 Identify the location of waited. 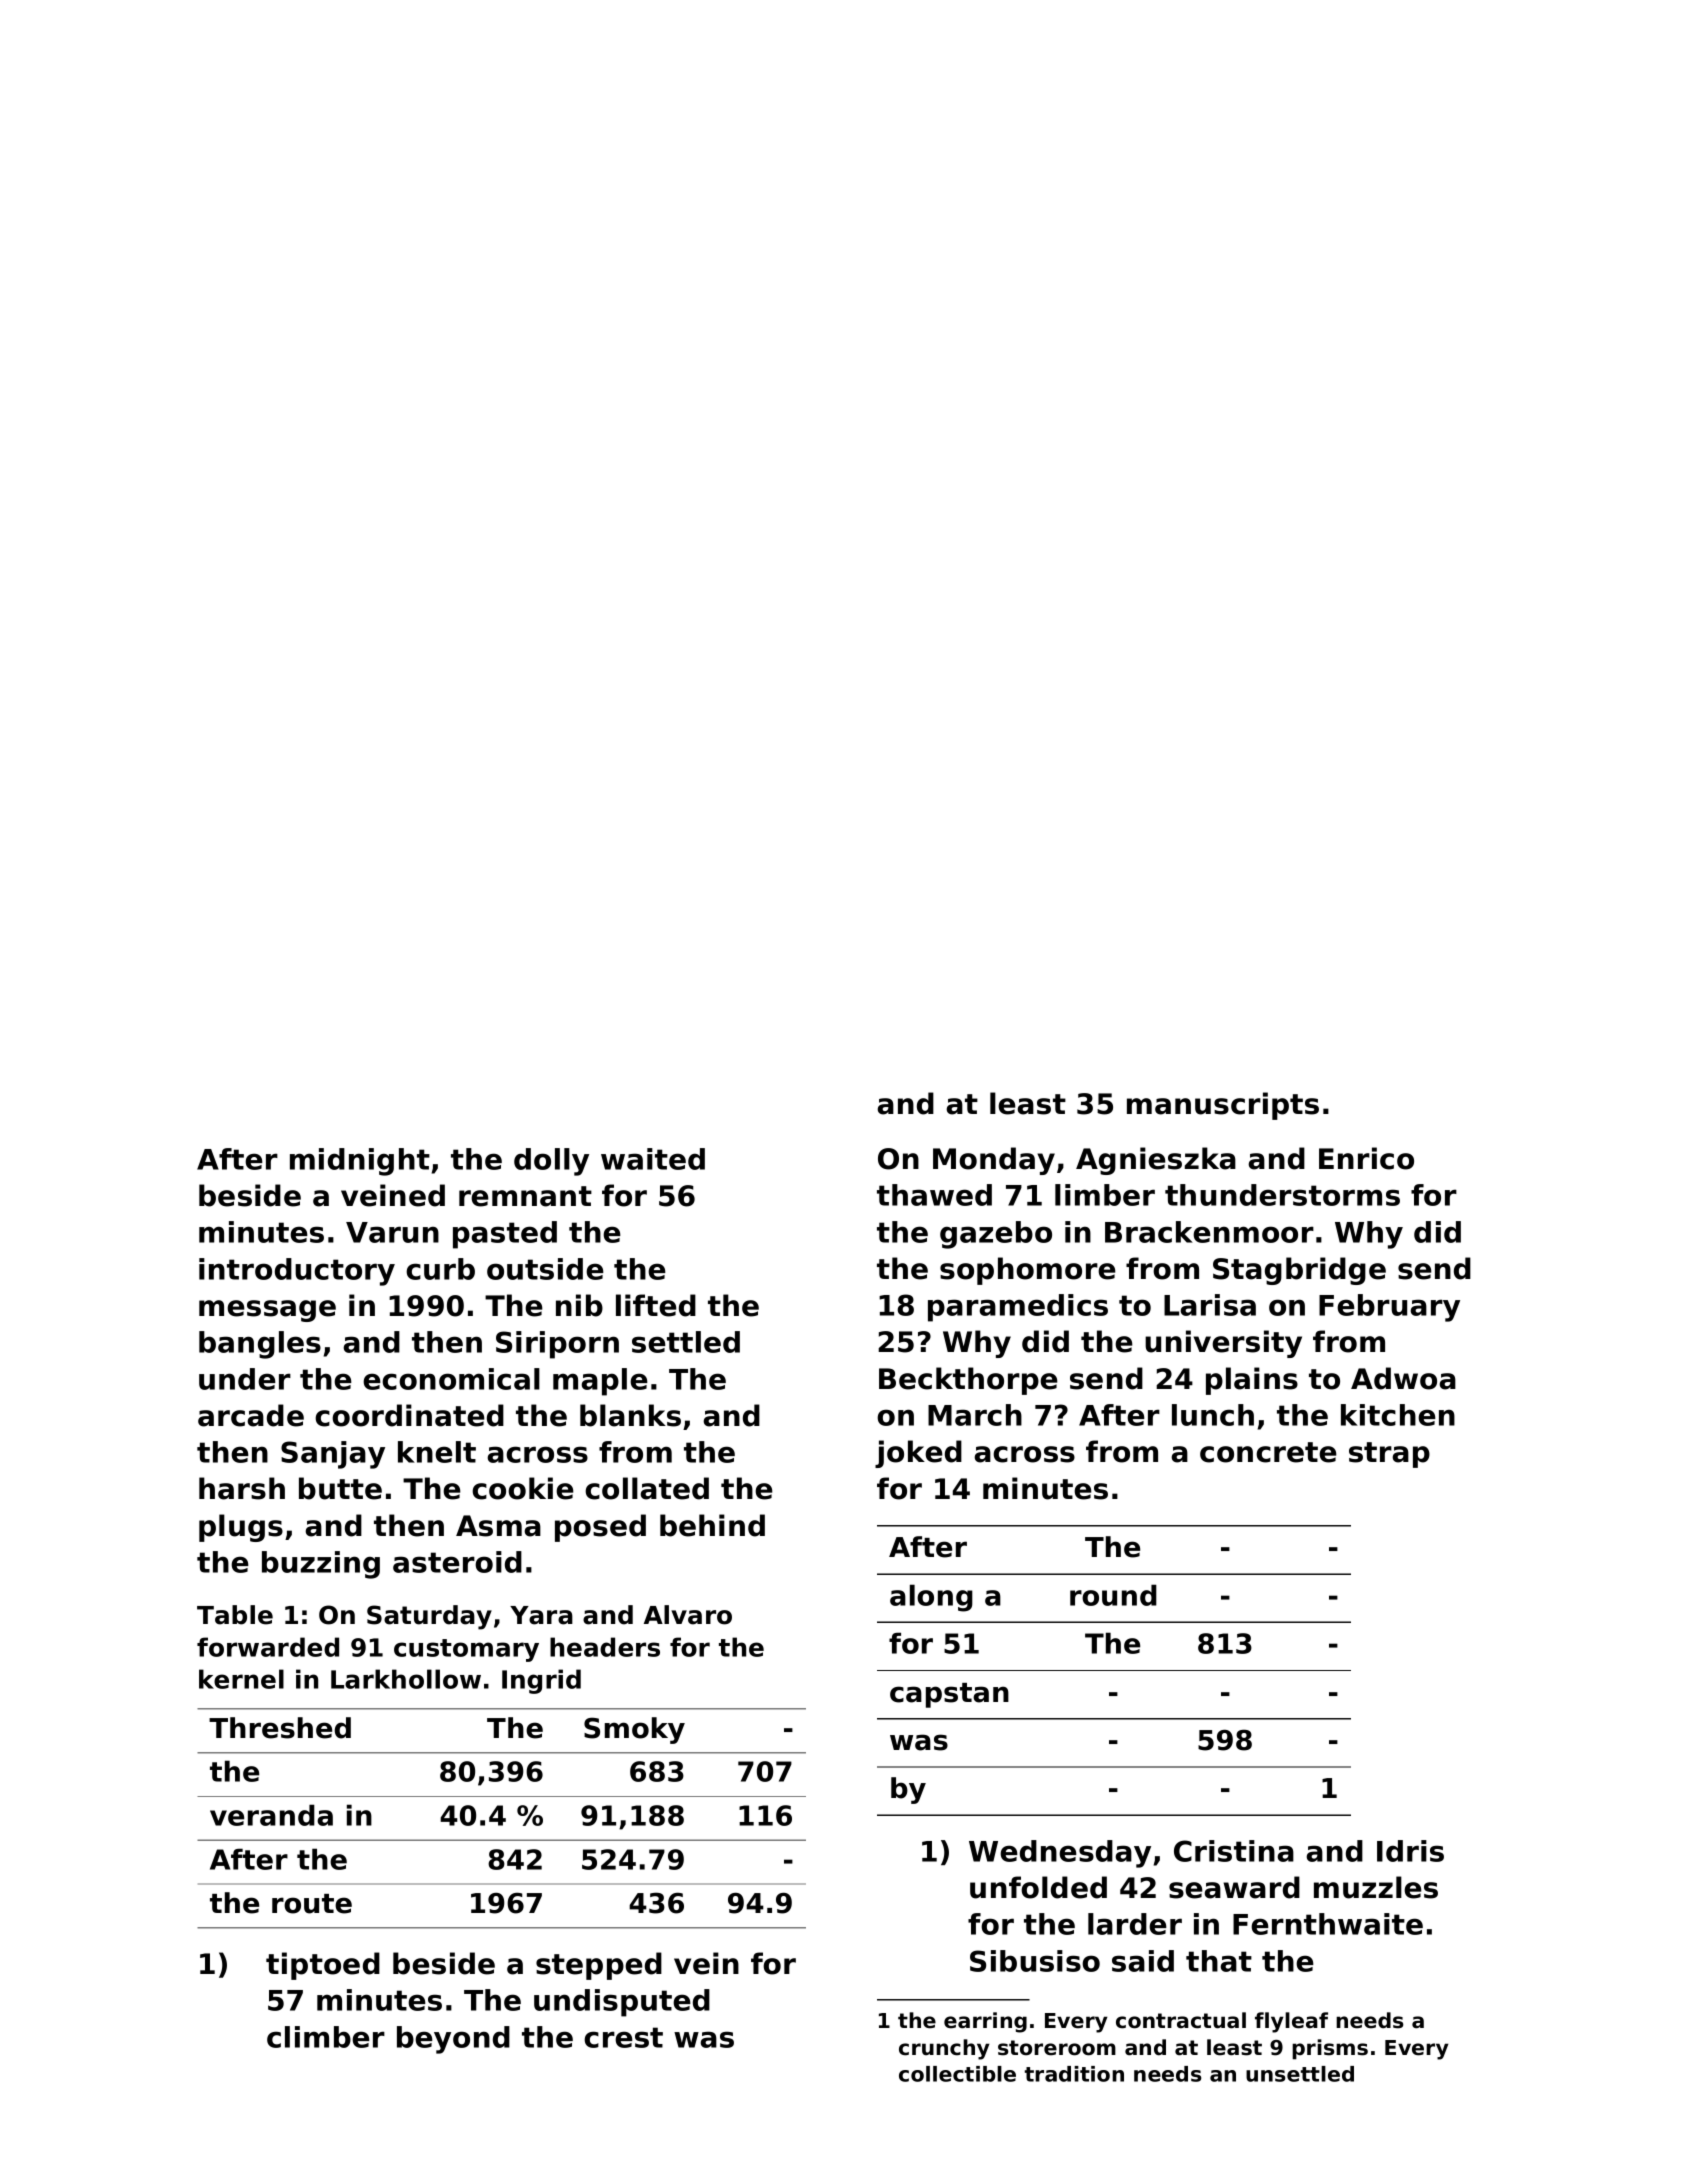
(653, 1159).
